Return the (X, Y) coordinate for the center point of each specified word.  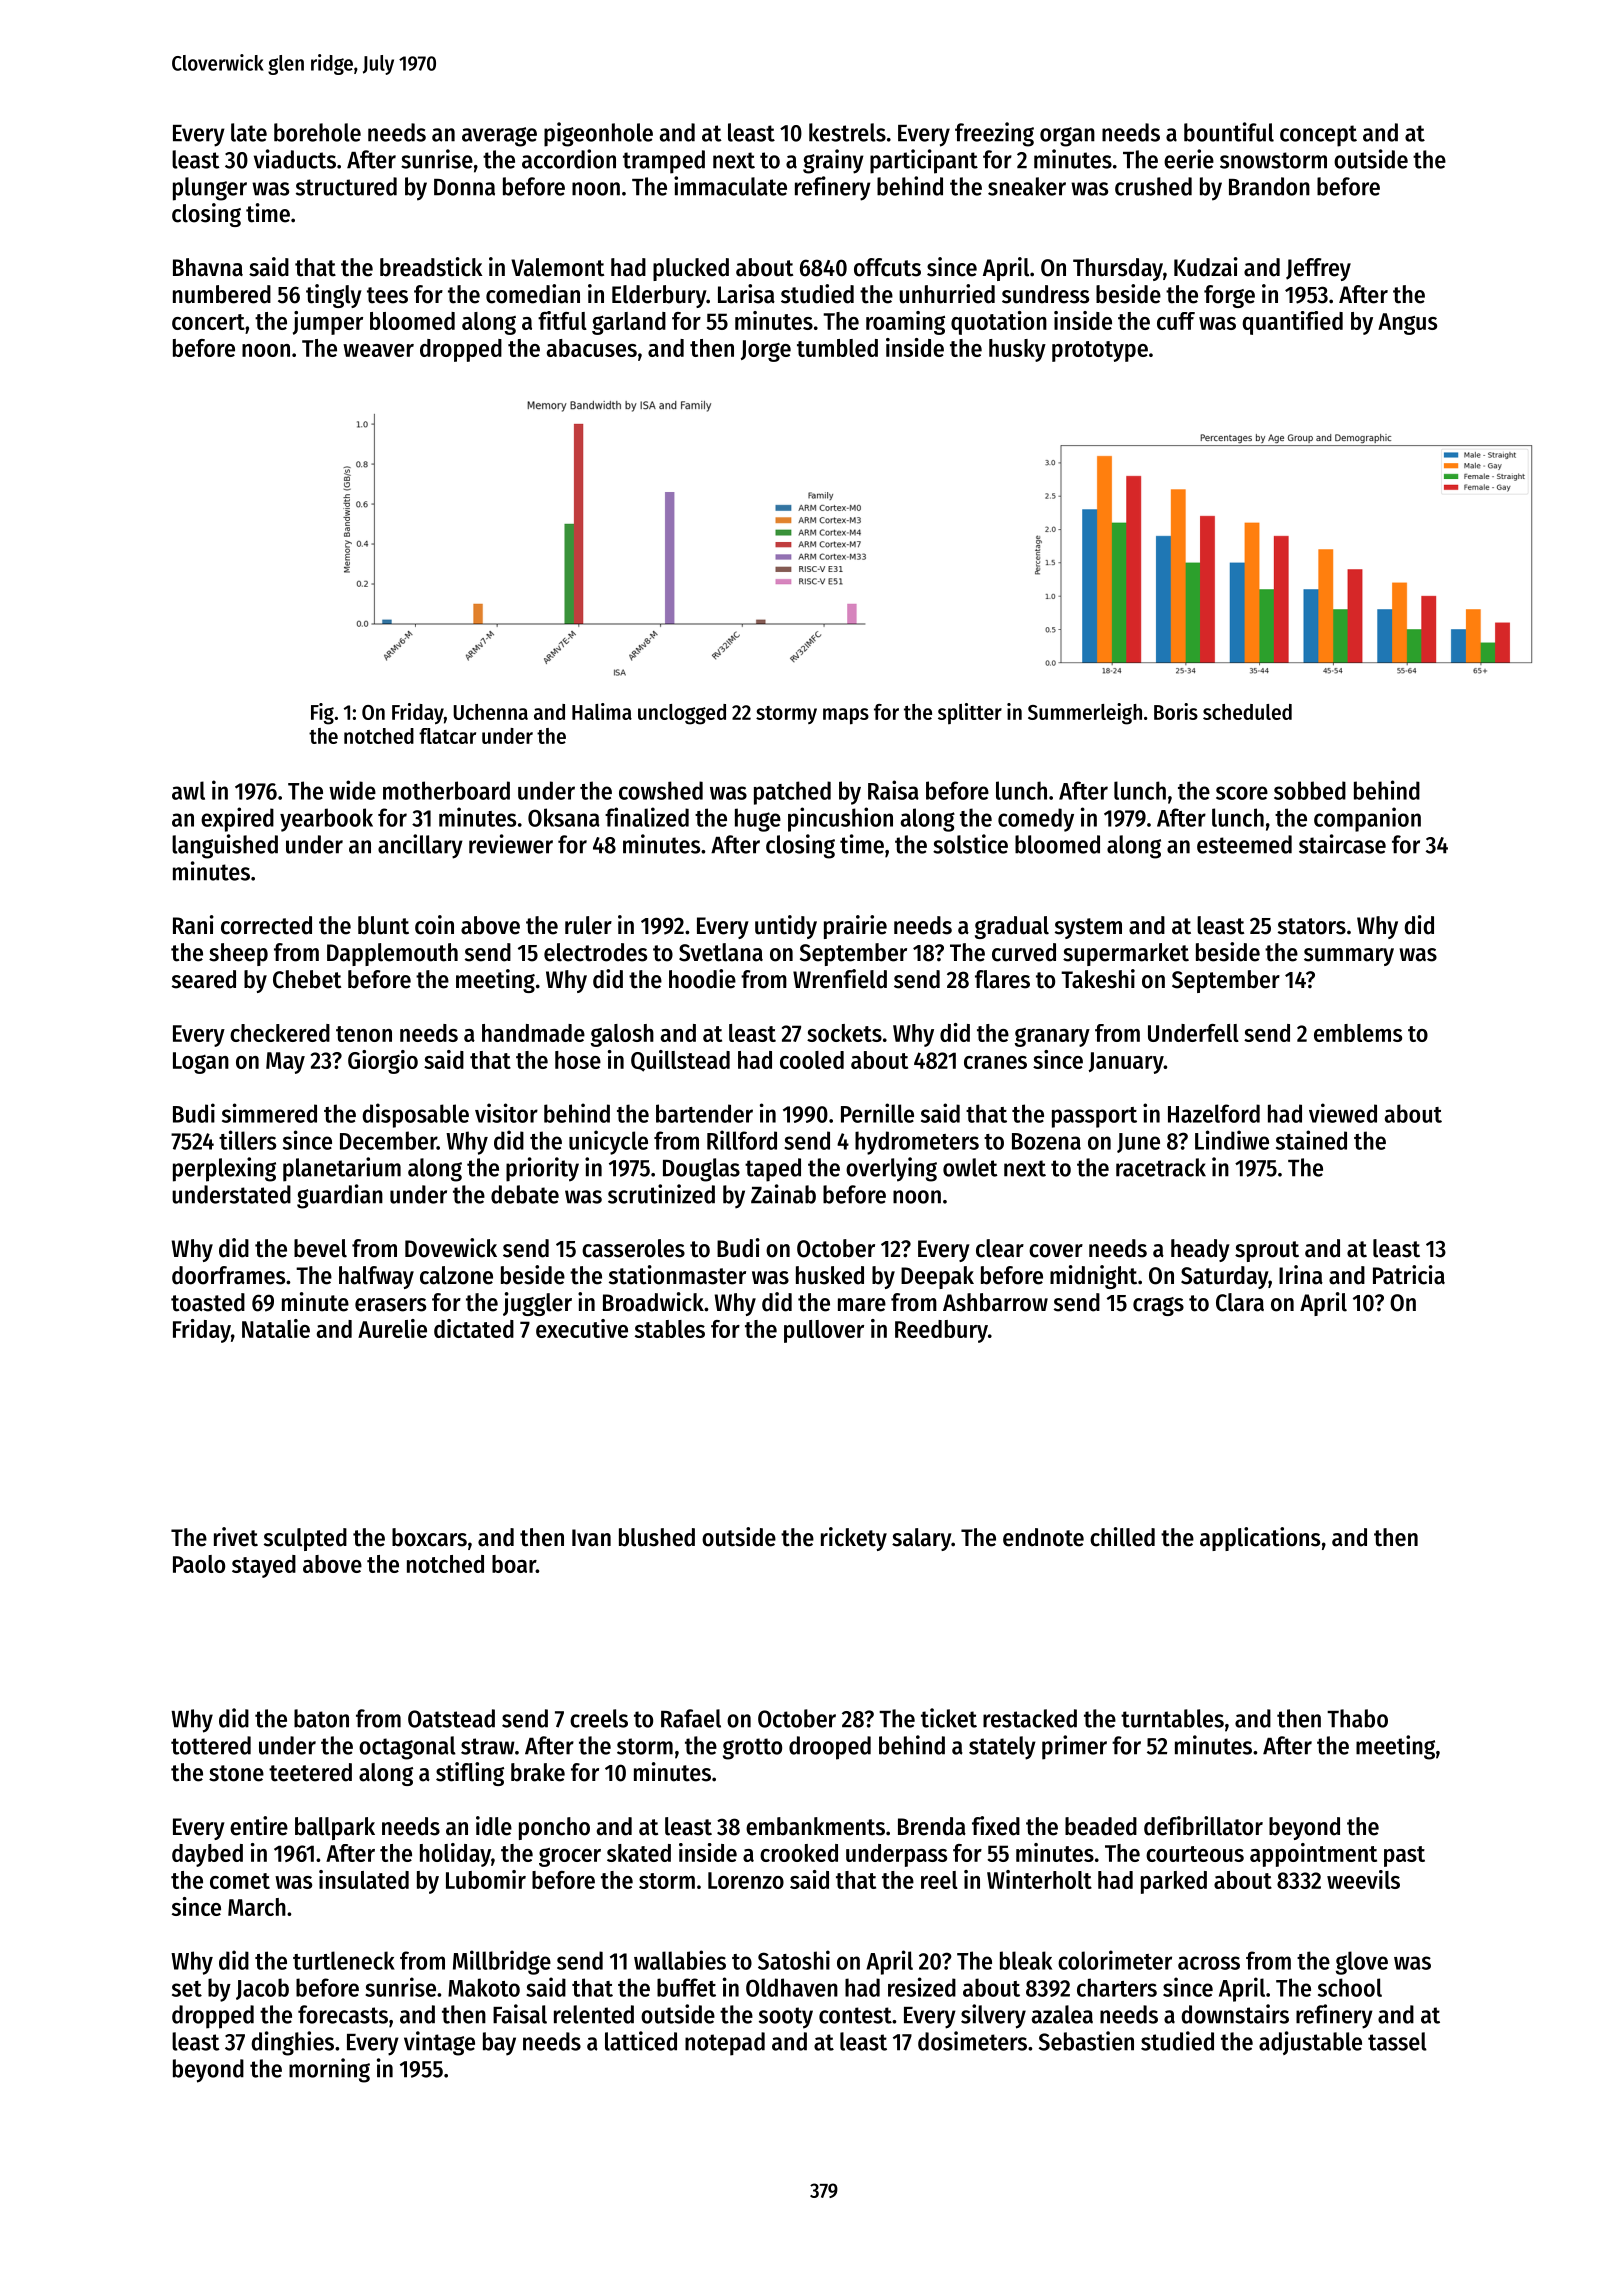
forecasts (343, 2014)
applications (1260, 1539)
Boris (1176, 711)
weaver (378, 350)
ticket (949, 1718)
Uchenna (490, 712)
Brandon (1269, 186)
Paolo (199, 1564)
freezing (994, 134)
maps (846, 716)
